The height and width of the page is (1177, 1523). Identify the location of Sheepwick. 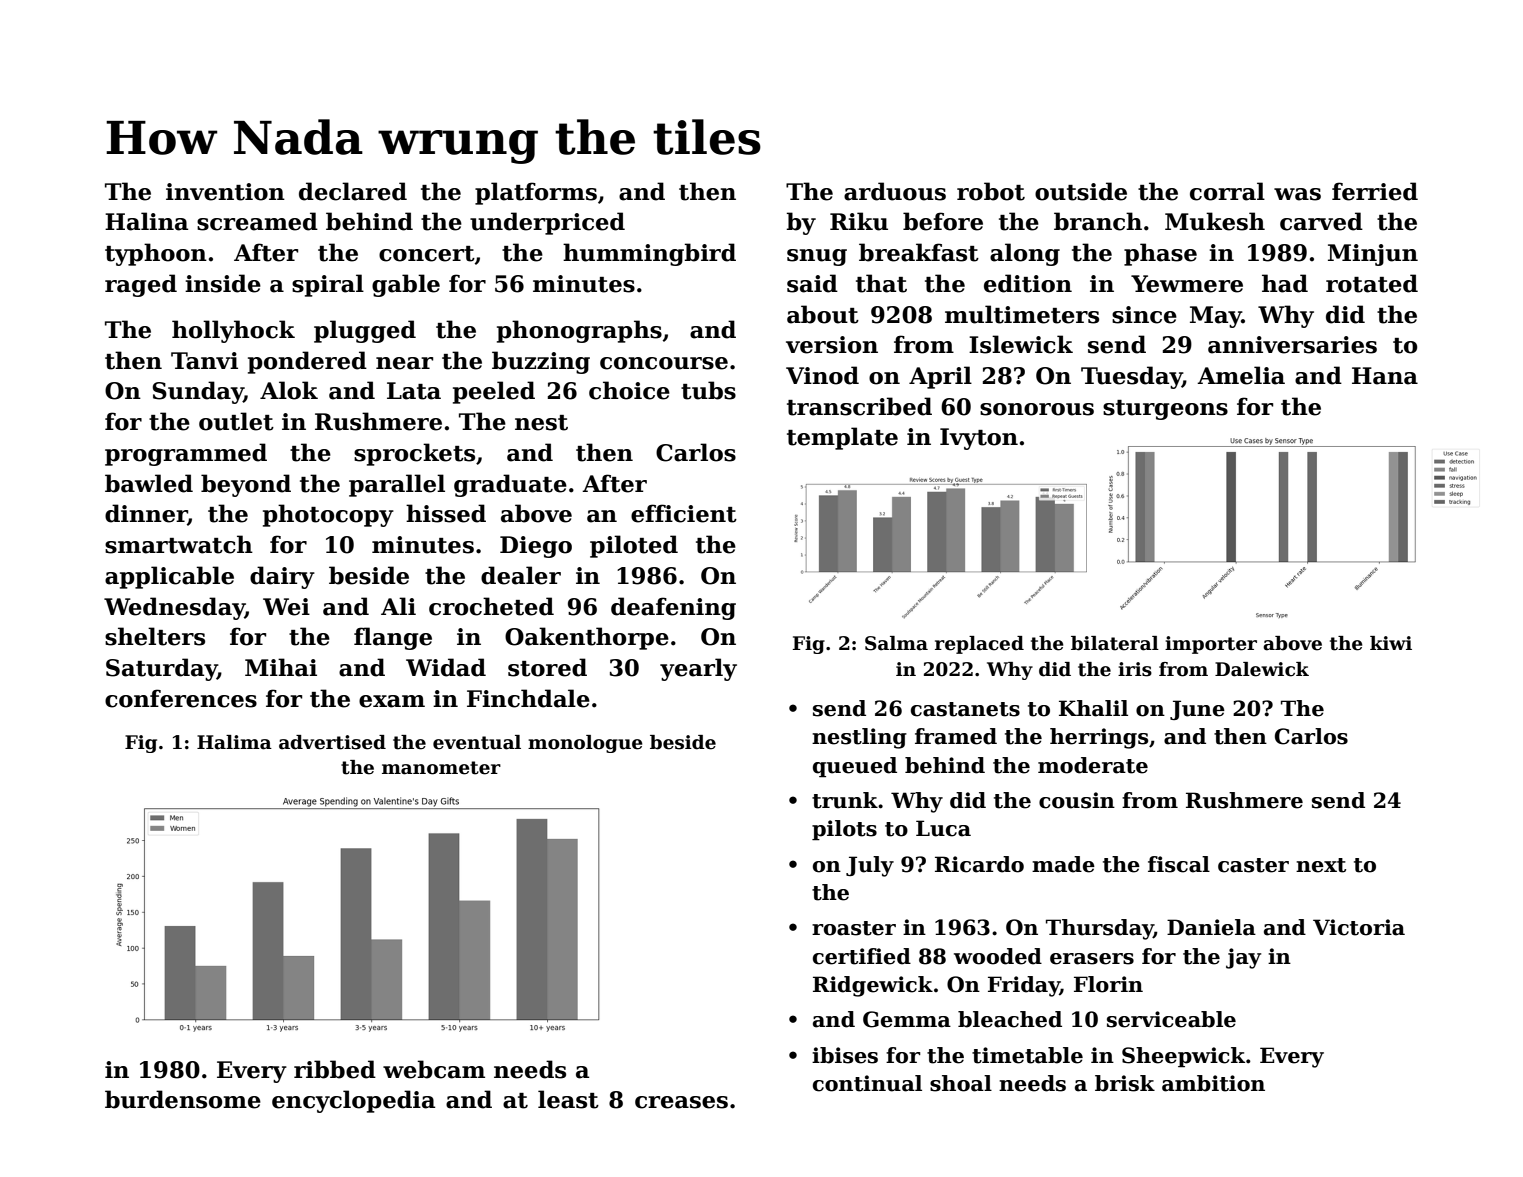
(1183, 1057).
